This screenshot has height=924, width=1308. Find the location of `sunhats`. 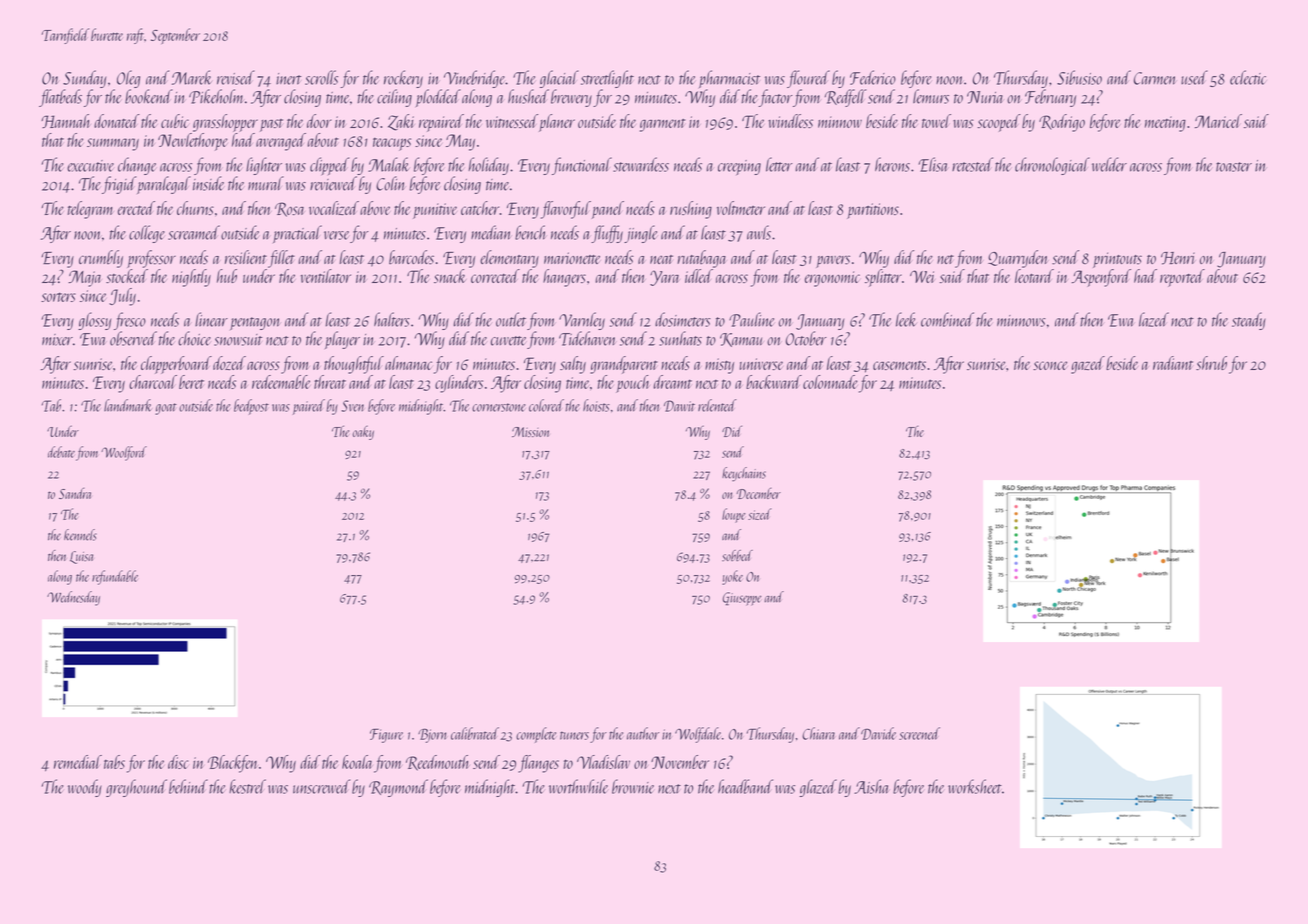

sunhats is located at coordinates (680, 338).
